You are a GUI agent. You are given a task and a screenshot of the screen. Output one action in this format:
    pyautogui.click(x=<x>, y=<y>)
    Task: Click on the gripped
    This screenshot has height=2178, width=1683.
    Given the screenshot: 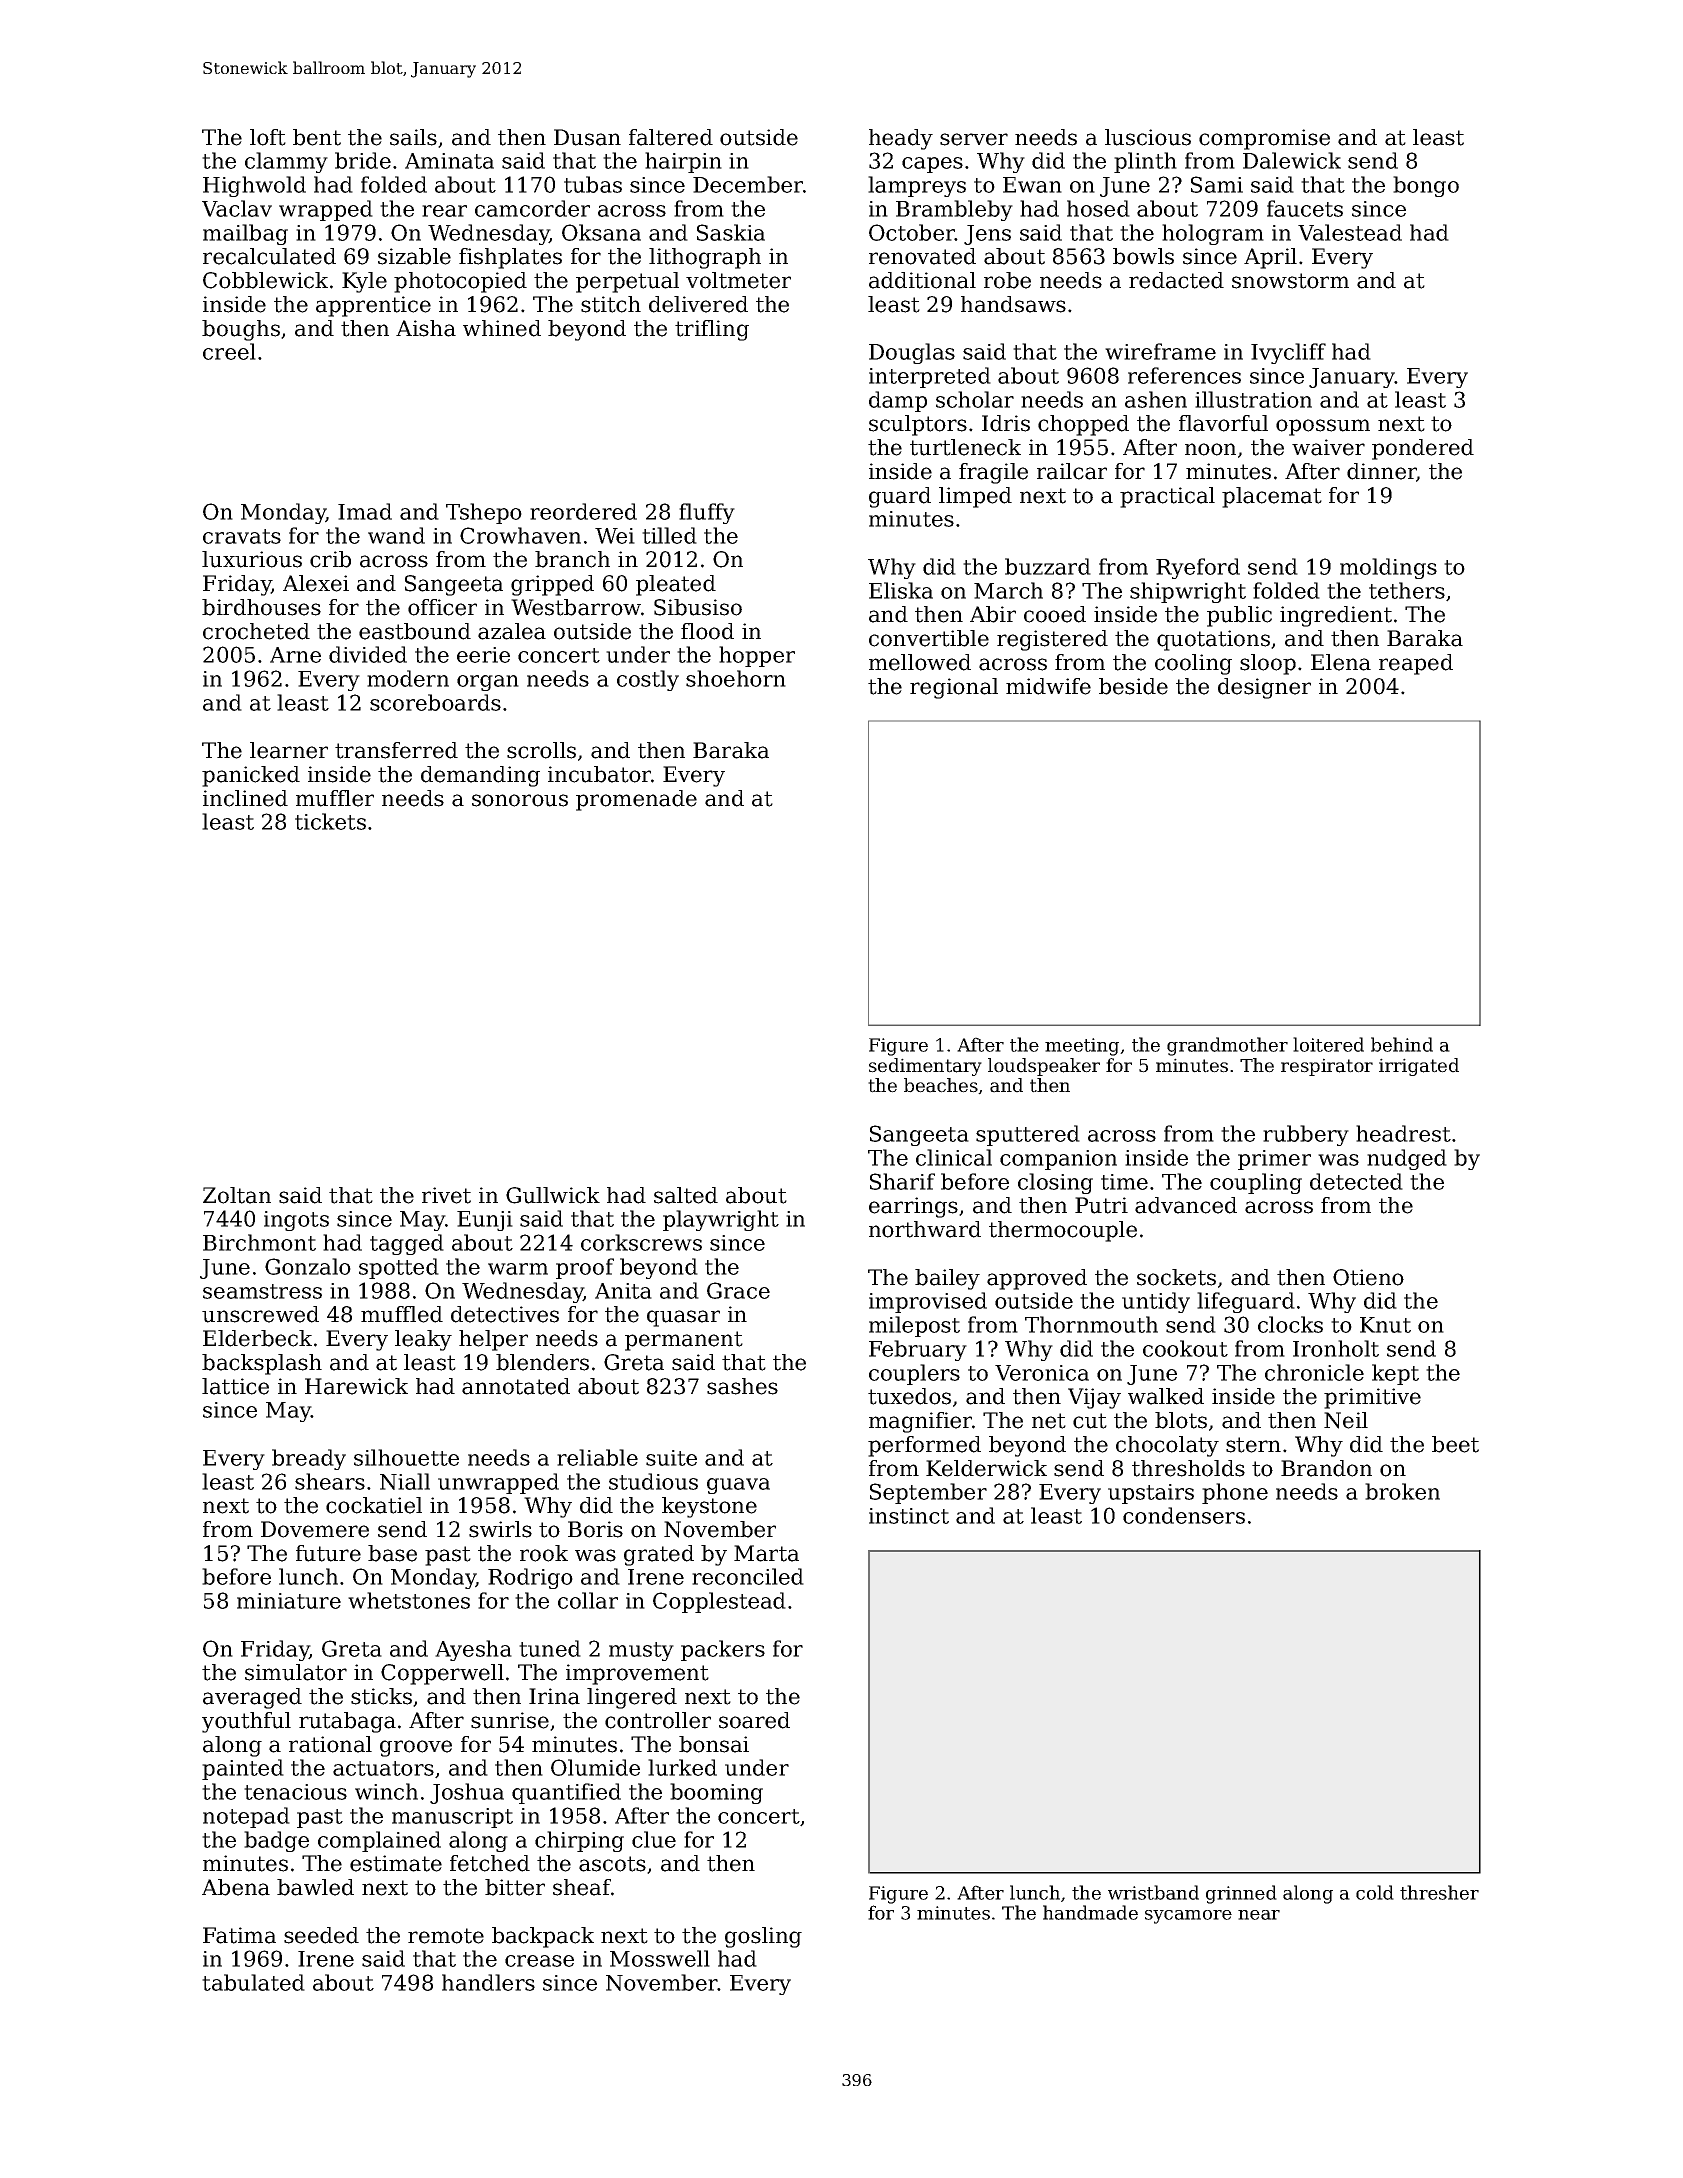 What is the action you would take?
    pyautogui.click(x=552, y=585)
